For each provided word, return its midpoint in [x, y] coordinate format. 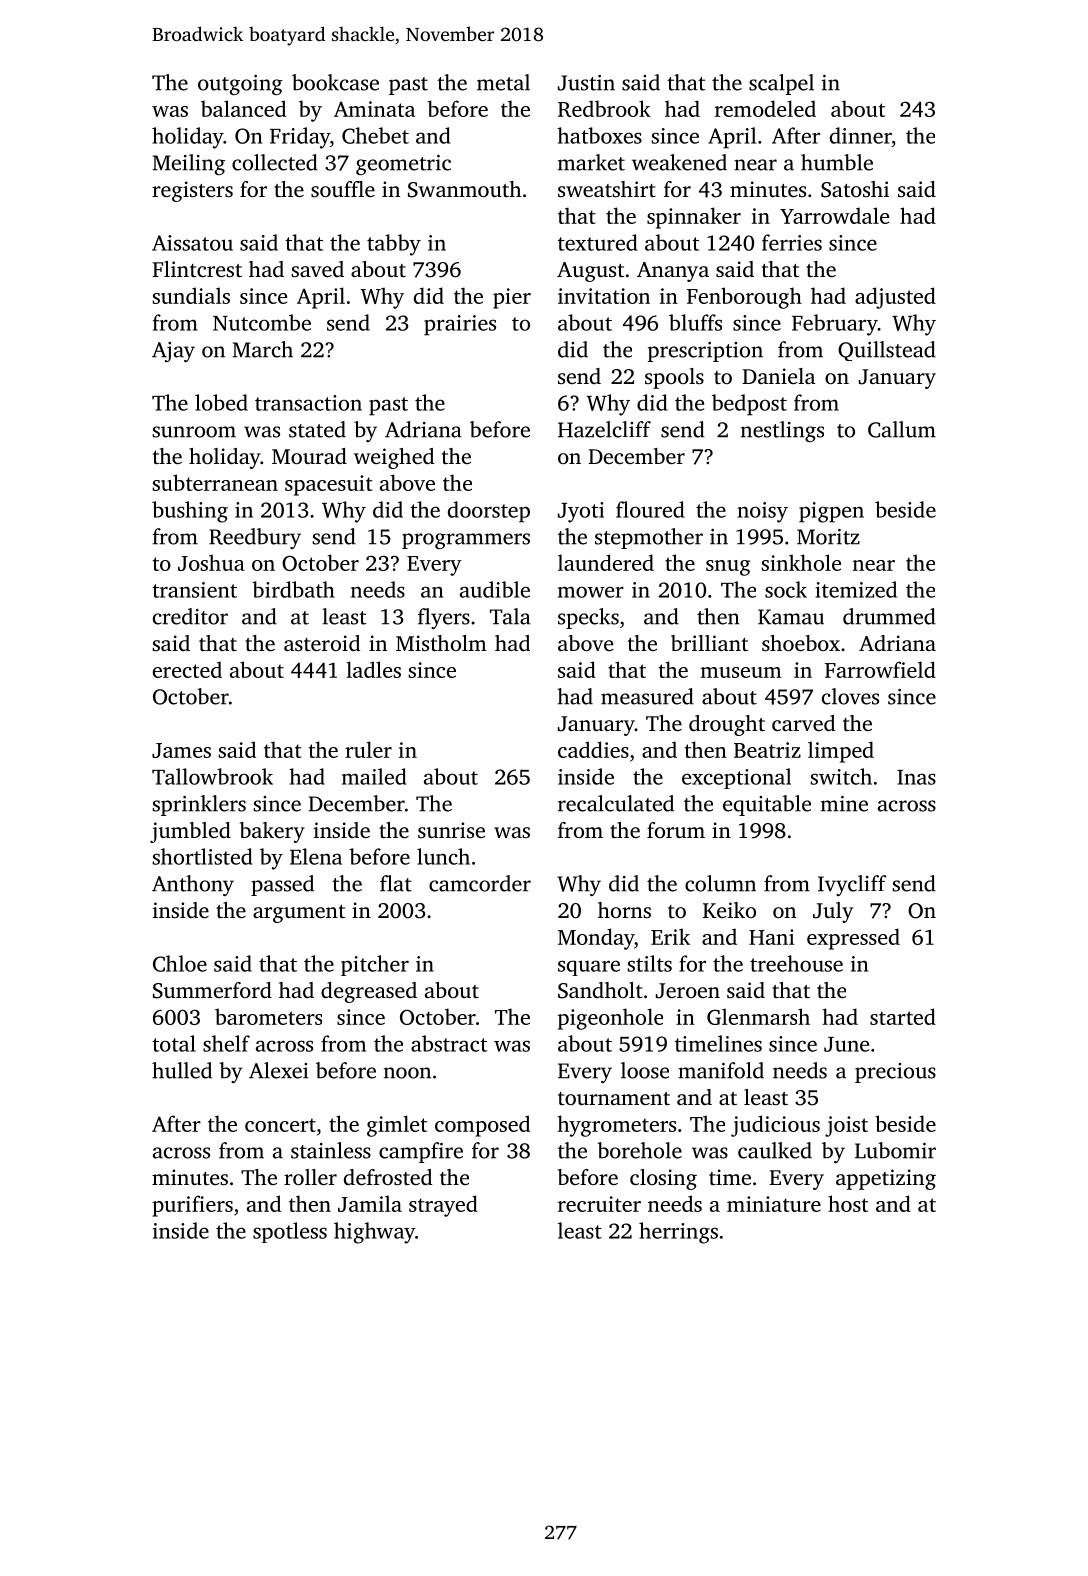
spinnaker [694, 218]
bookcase [335, 82]
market [591, 162]
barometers [268, 1016]
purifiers [192, 1206]
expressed [853, 939]
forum [676, 830]
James [181, 750]
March [262, 349]
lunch [443, 856]
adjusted [895, 298]
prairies [460, 325]
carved [803, 723]
